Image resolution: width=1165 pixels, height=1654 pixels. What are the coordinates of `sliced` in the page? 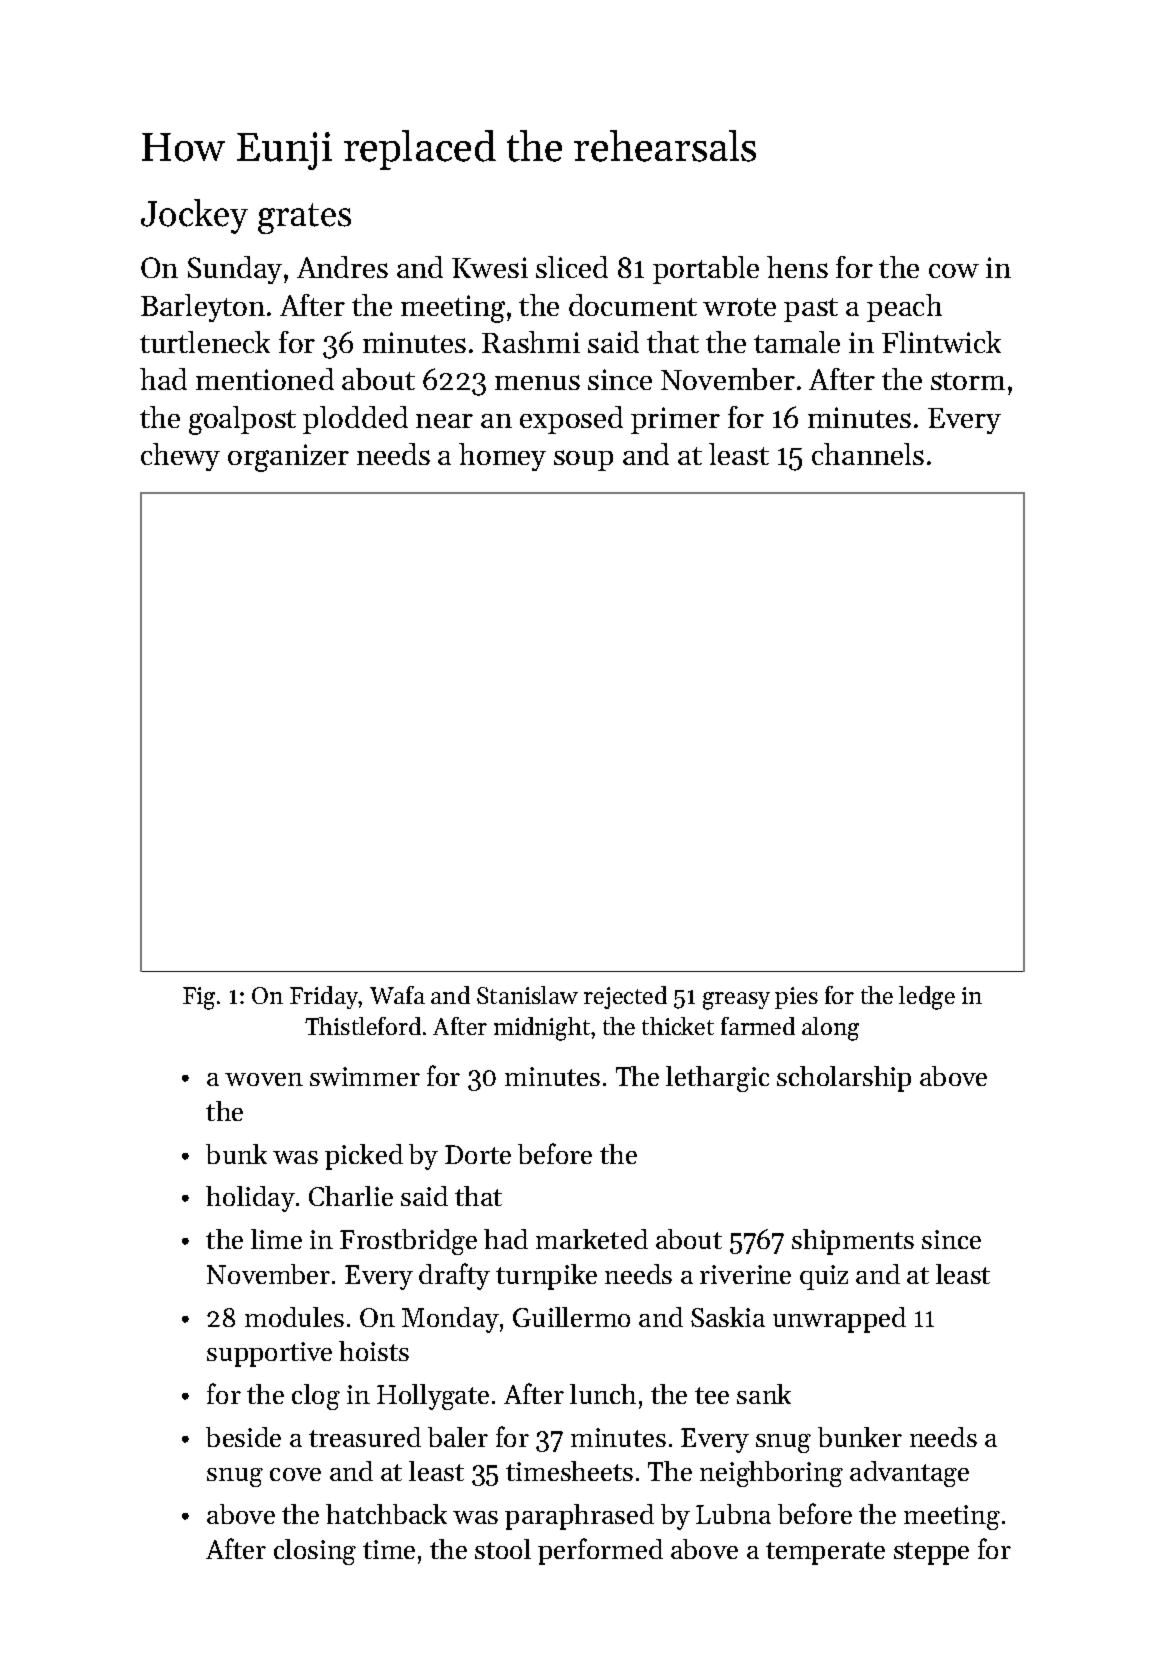 It's located at (572, 267).
